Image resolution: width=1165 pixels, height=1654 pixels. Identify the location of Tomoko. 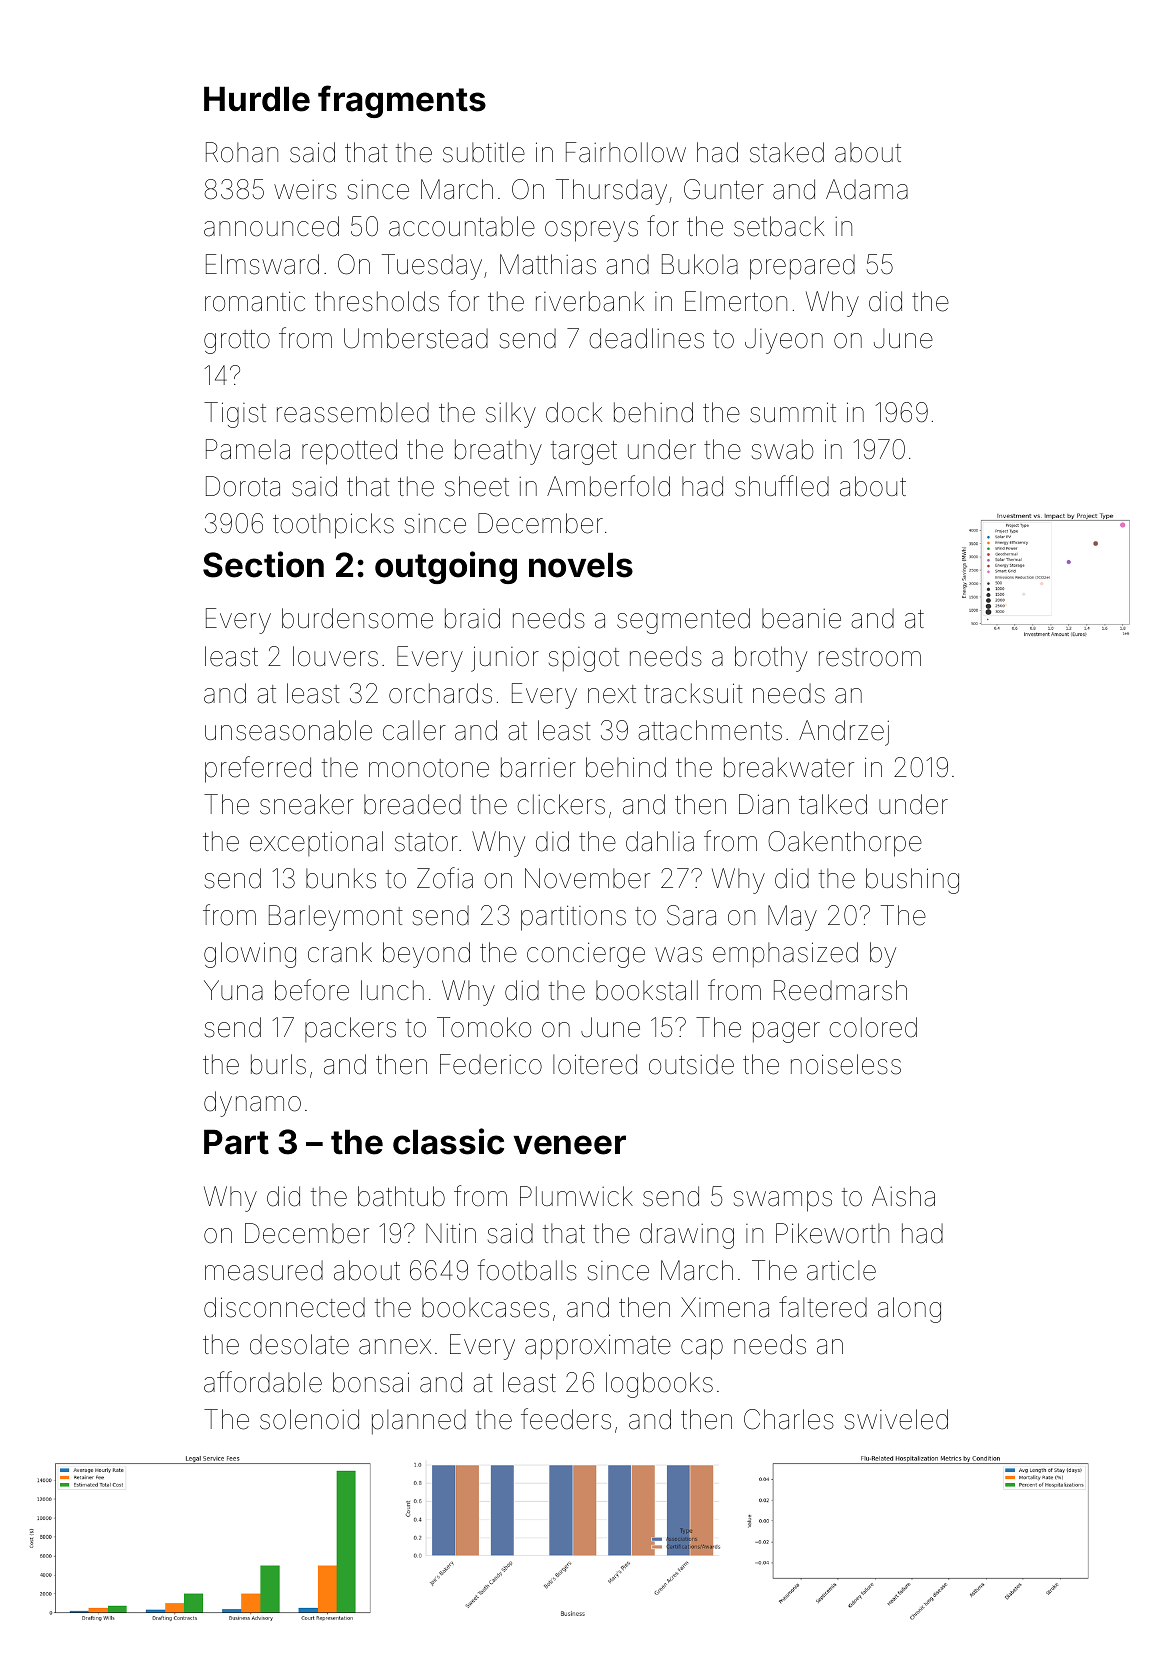
(484, 1027).
